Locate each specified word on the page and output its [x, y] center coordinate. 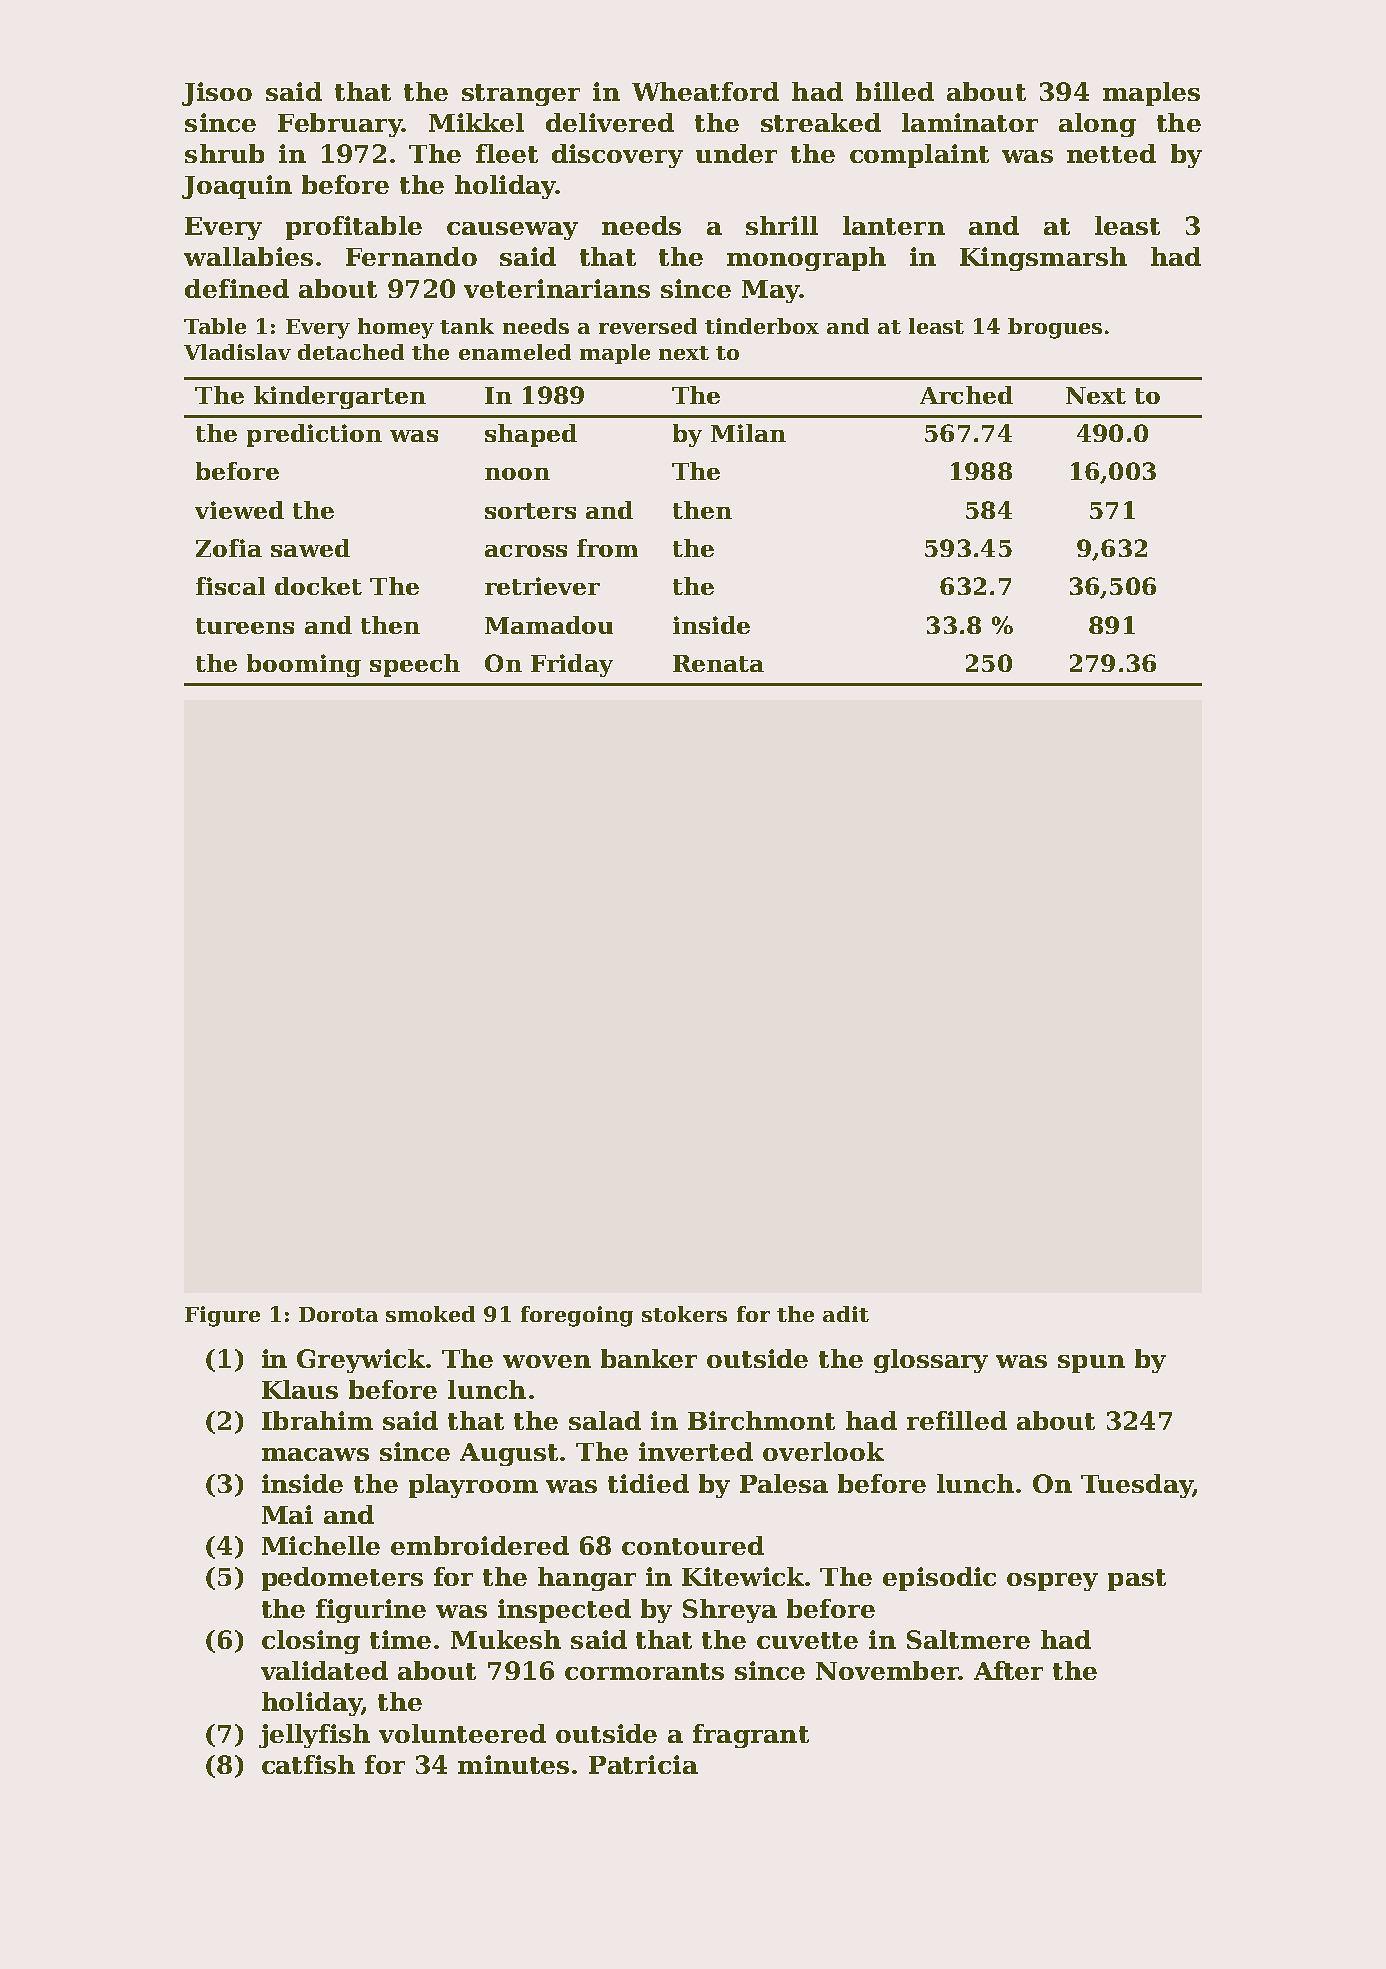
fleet [507, 153]
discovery [617, 156]
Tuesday [1137, 1486]
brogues [1055, 328]
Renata [718, 663]
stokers [684, 1314]
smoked [430, 1314]
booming [304, 665]
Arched [966, 395]
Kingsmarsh [1043, 259]
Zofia [229, 548]
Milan [748, 433]
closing [311, 1642]
